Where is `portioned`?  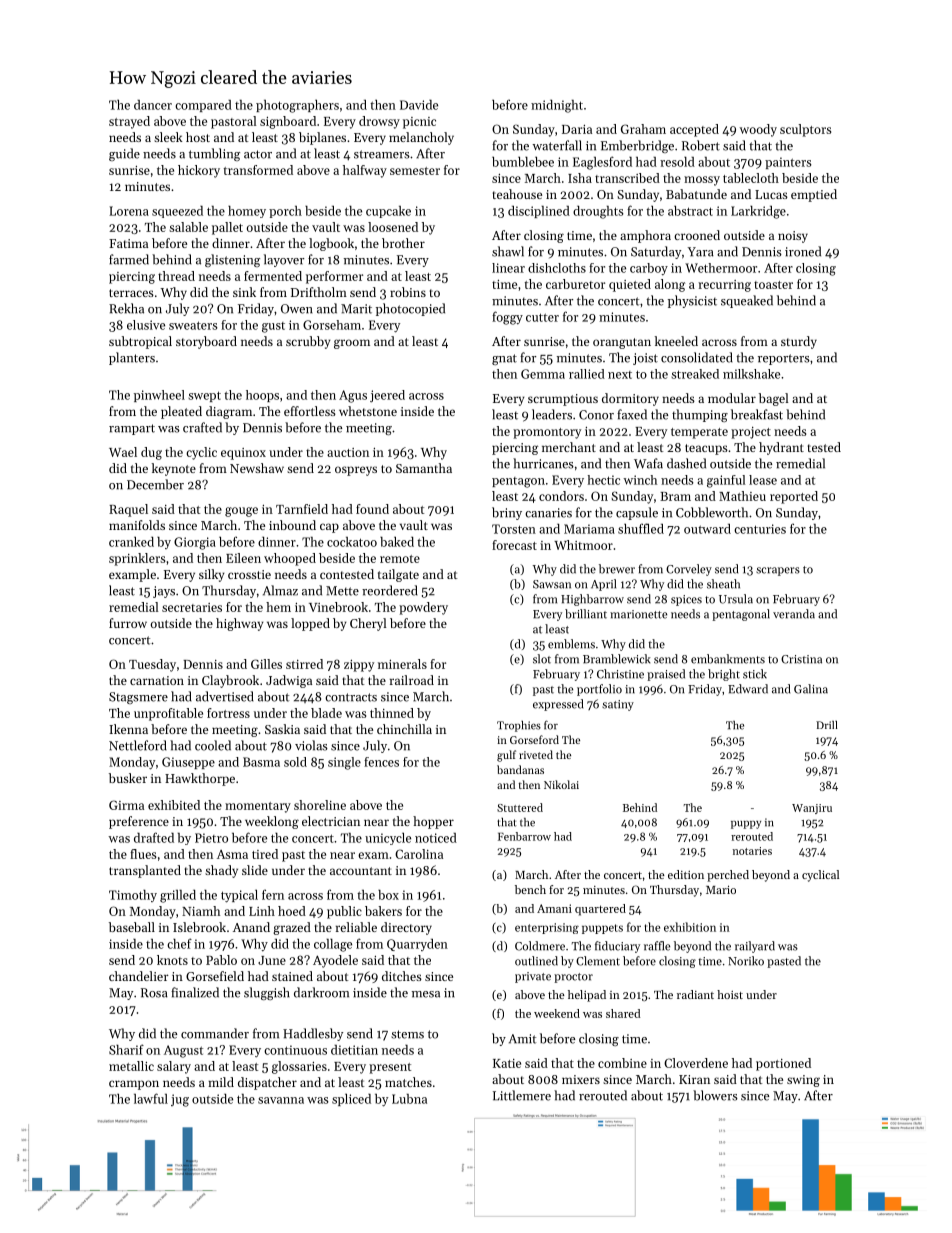 portioned is located at coordinates (783, 1064).
